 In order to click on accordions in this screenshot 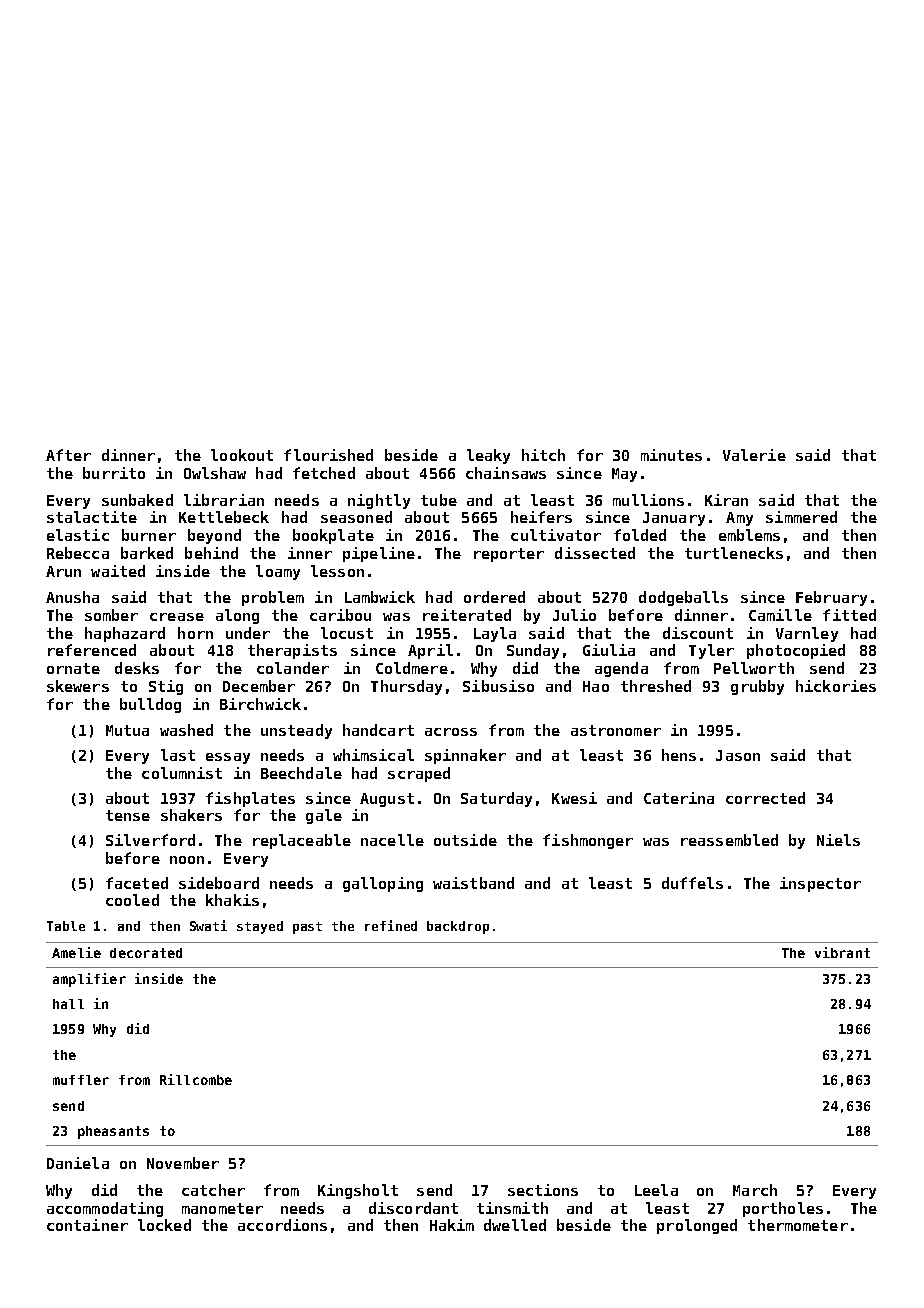, I will do `click(282, 1225)`.
